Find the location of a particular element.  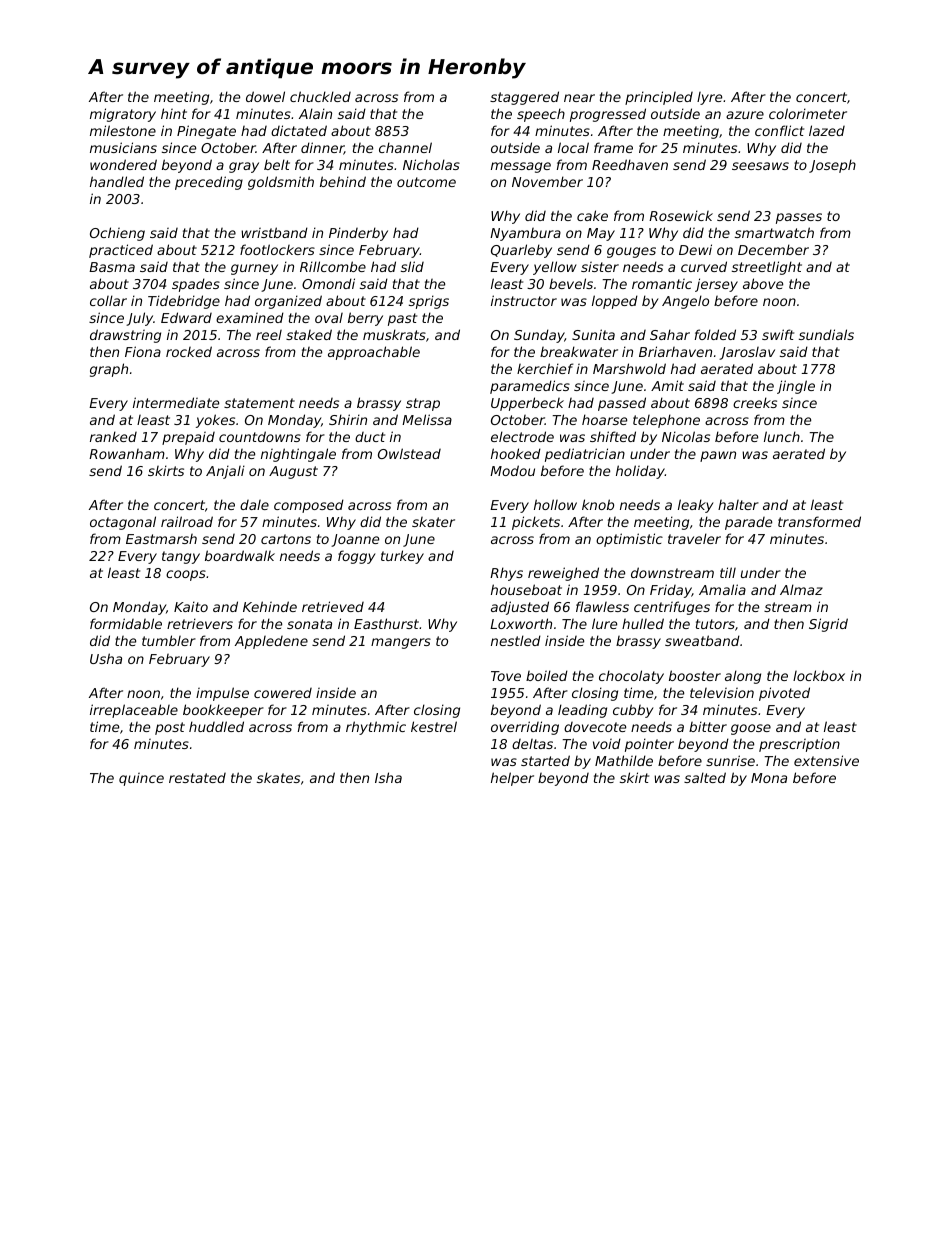

staggered is located at coordinates (524, 98).
